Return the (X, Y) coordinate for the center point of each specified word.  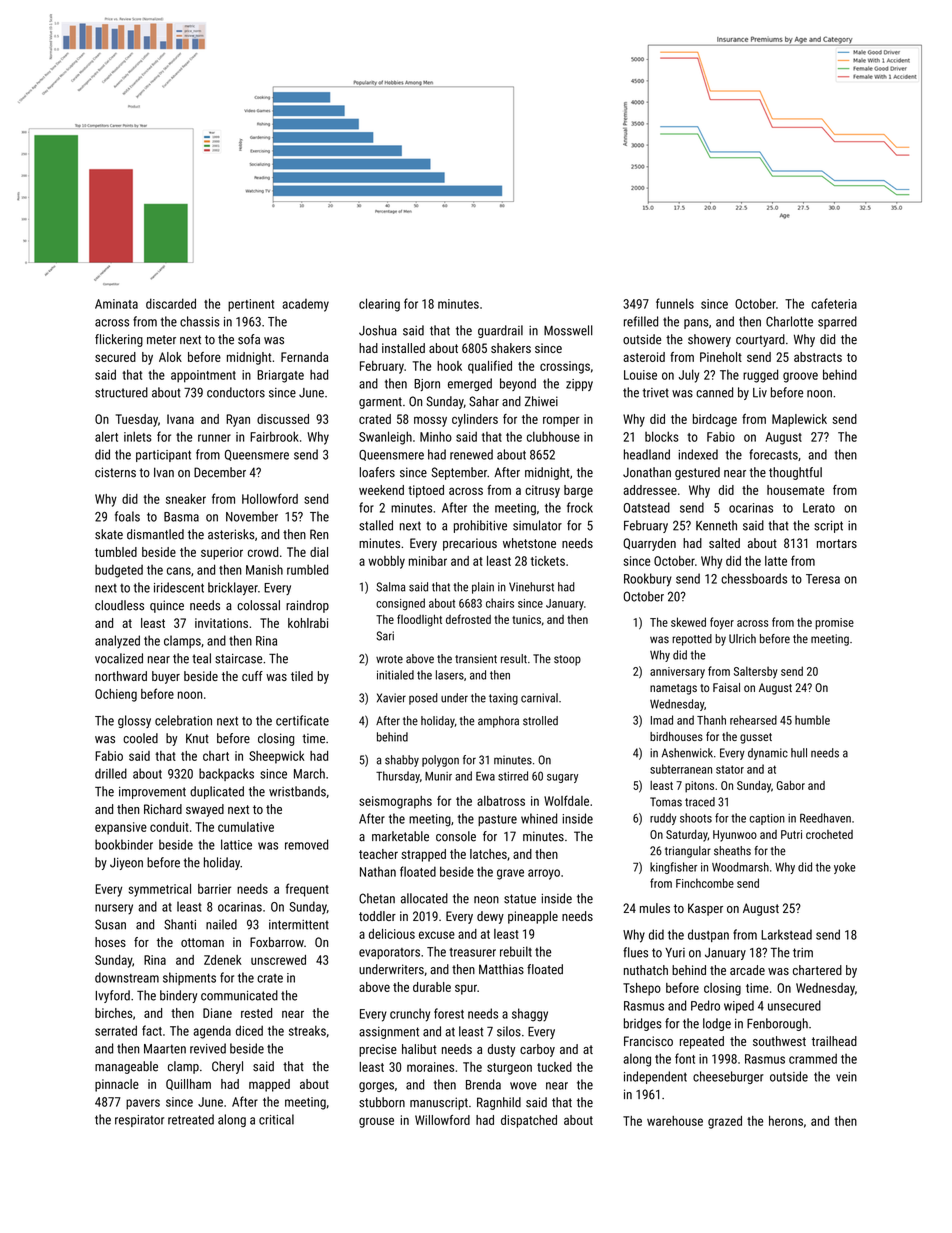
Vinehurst (531, 587)
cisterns (115, 472)
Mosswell (568, 330)
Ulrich (742, 639)
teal (201, 658)
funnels (675, 303)
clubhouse (553, 436)
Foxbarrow (277, 942)
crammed (813, 1058)
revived (208, 1048)
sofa (249, 339)
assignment (389, 1033)
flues (635, 952)
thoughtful (795, 473)
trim (803, 953)
